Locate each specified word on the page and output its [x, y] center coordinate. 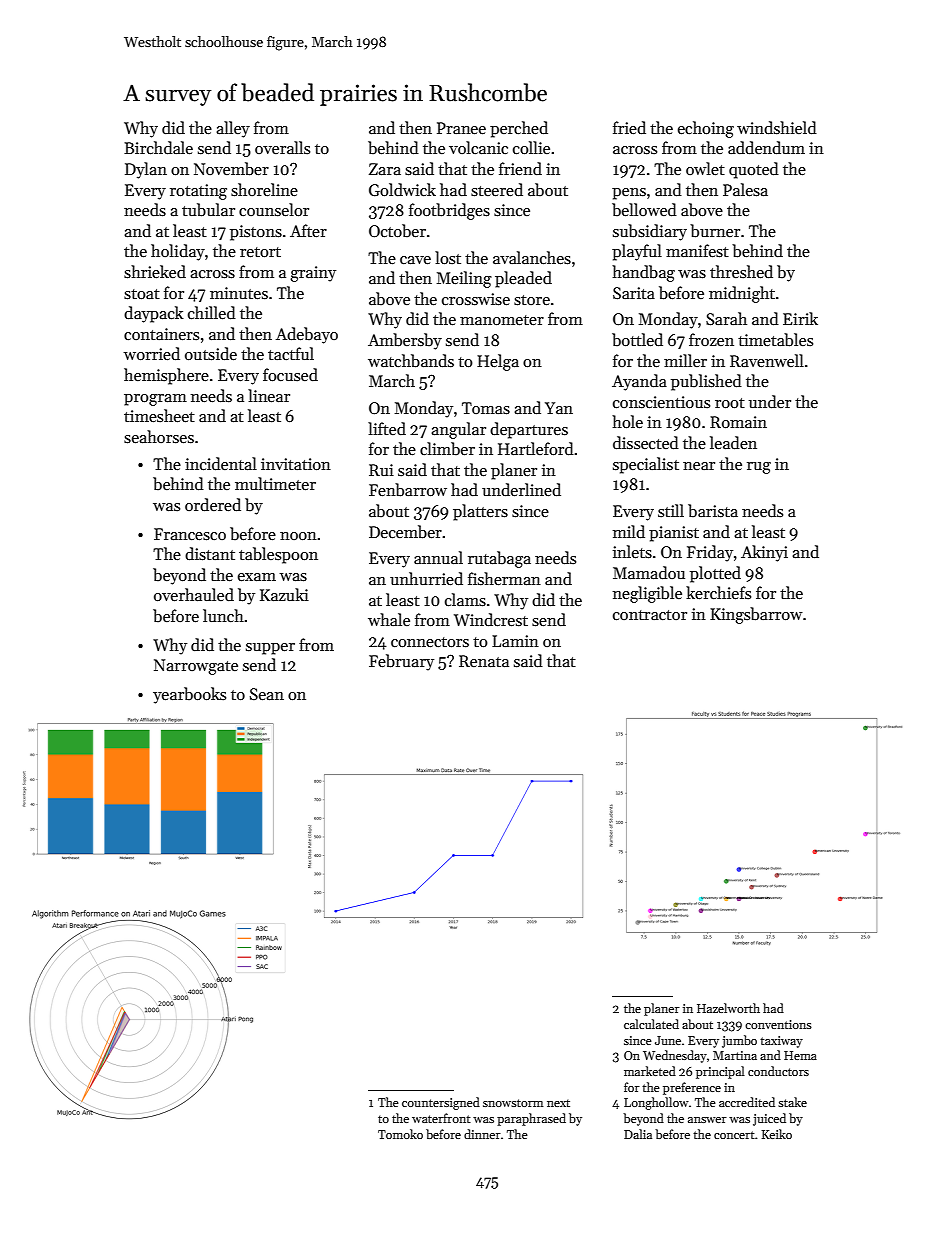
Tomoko [400, 1134]
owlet [705, 168]
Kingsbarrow [756, 615]
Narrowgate [196, 667]
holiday [178, 252]
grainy [313, 274]
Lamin [515, 641]
